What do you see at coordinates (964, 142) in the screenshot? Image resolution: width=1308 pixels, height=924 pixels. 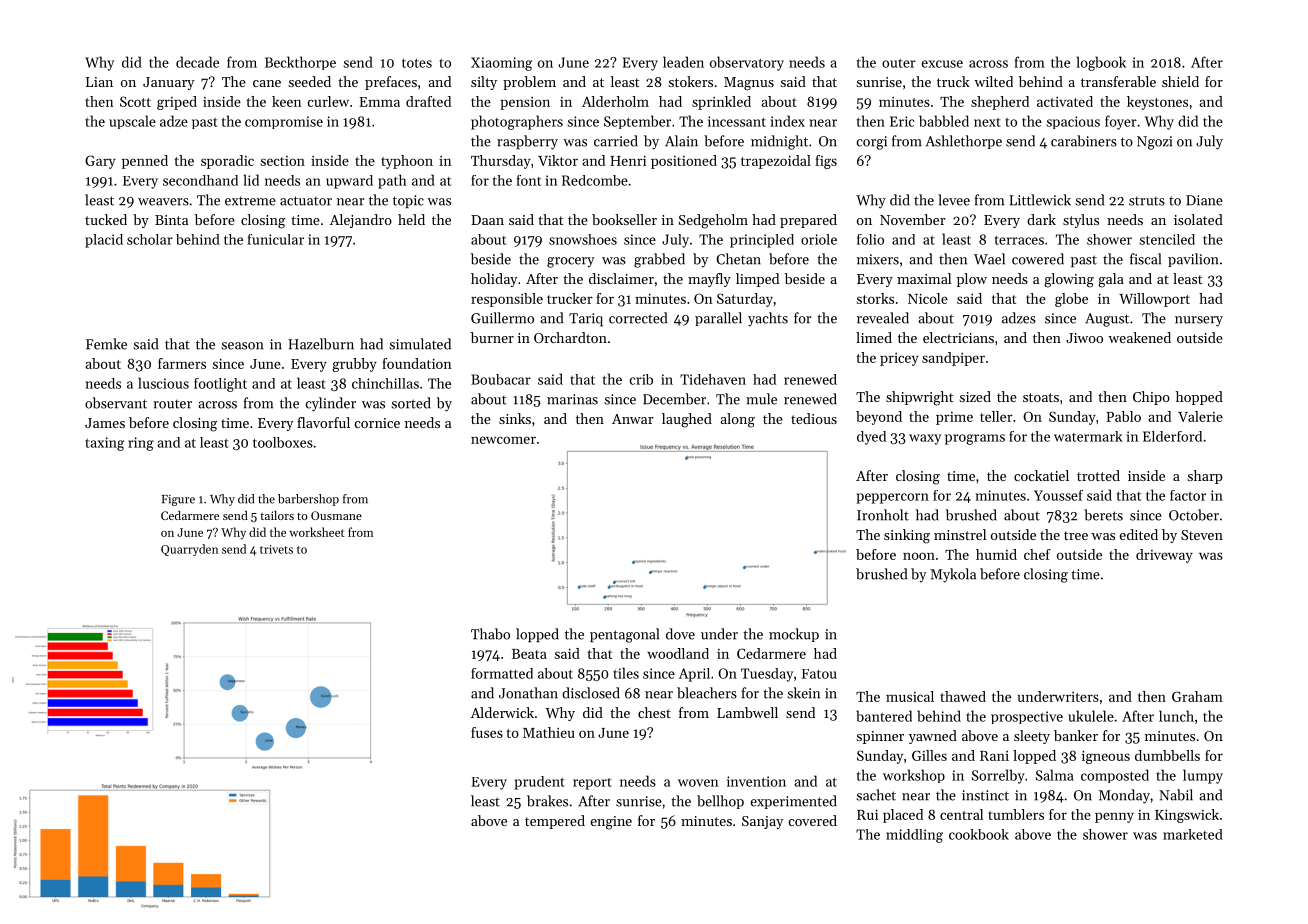 I see `Ashlethorpe` at bounding box center [964, 142].
